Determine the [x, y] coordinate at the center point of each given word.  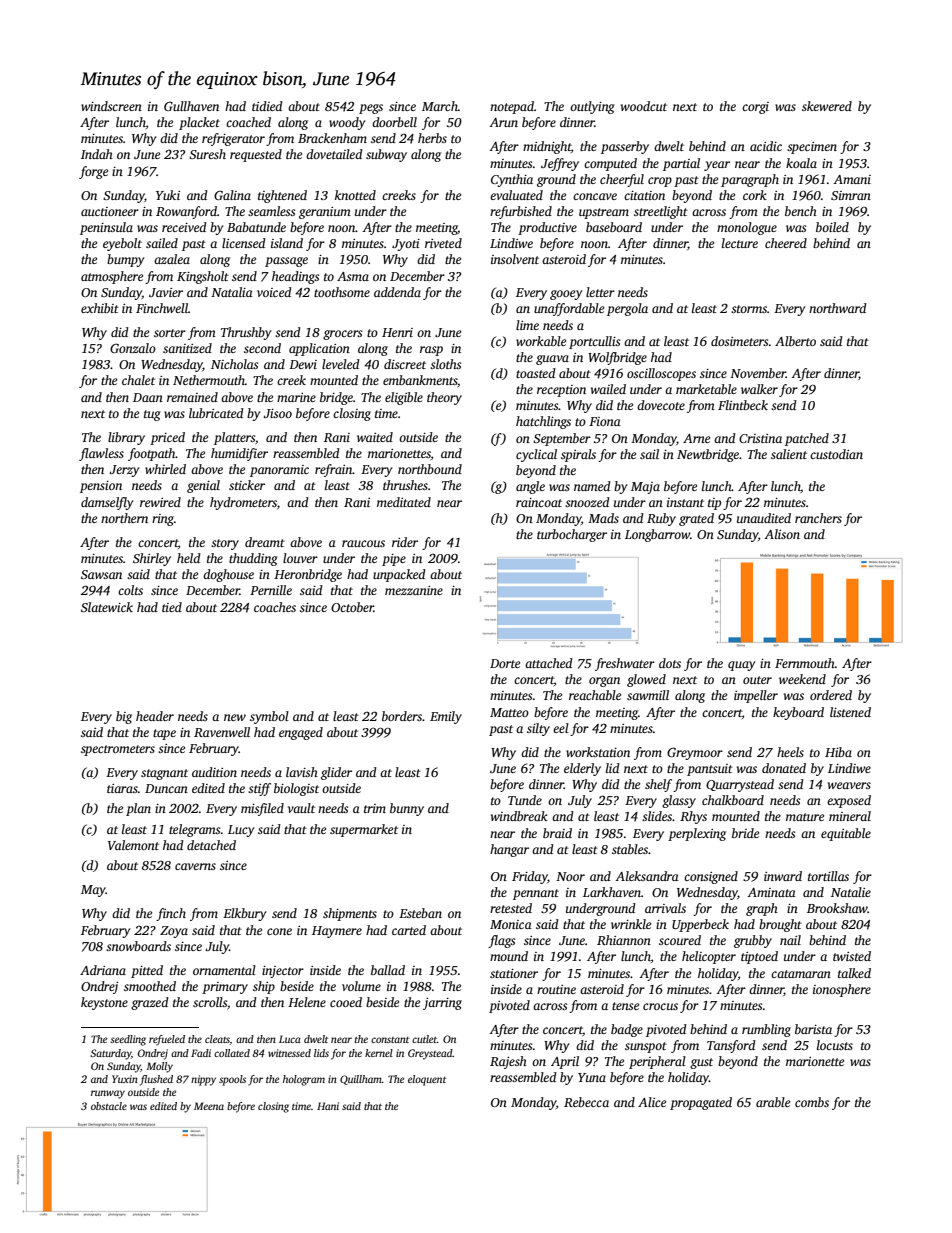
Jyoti [406, 245]
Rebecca [586, 1102]
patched [807, 439]
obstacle [109, 1106]
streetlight [661, 212]
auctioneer [110, 211]
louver [300, 558]
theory [444, 398]
